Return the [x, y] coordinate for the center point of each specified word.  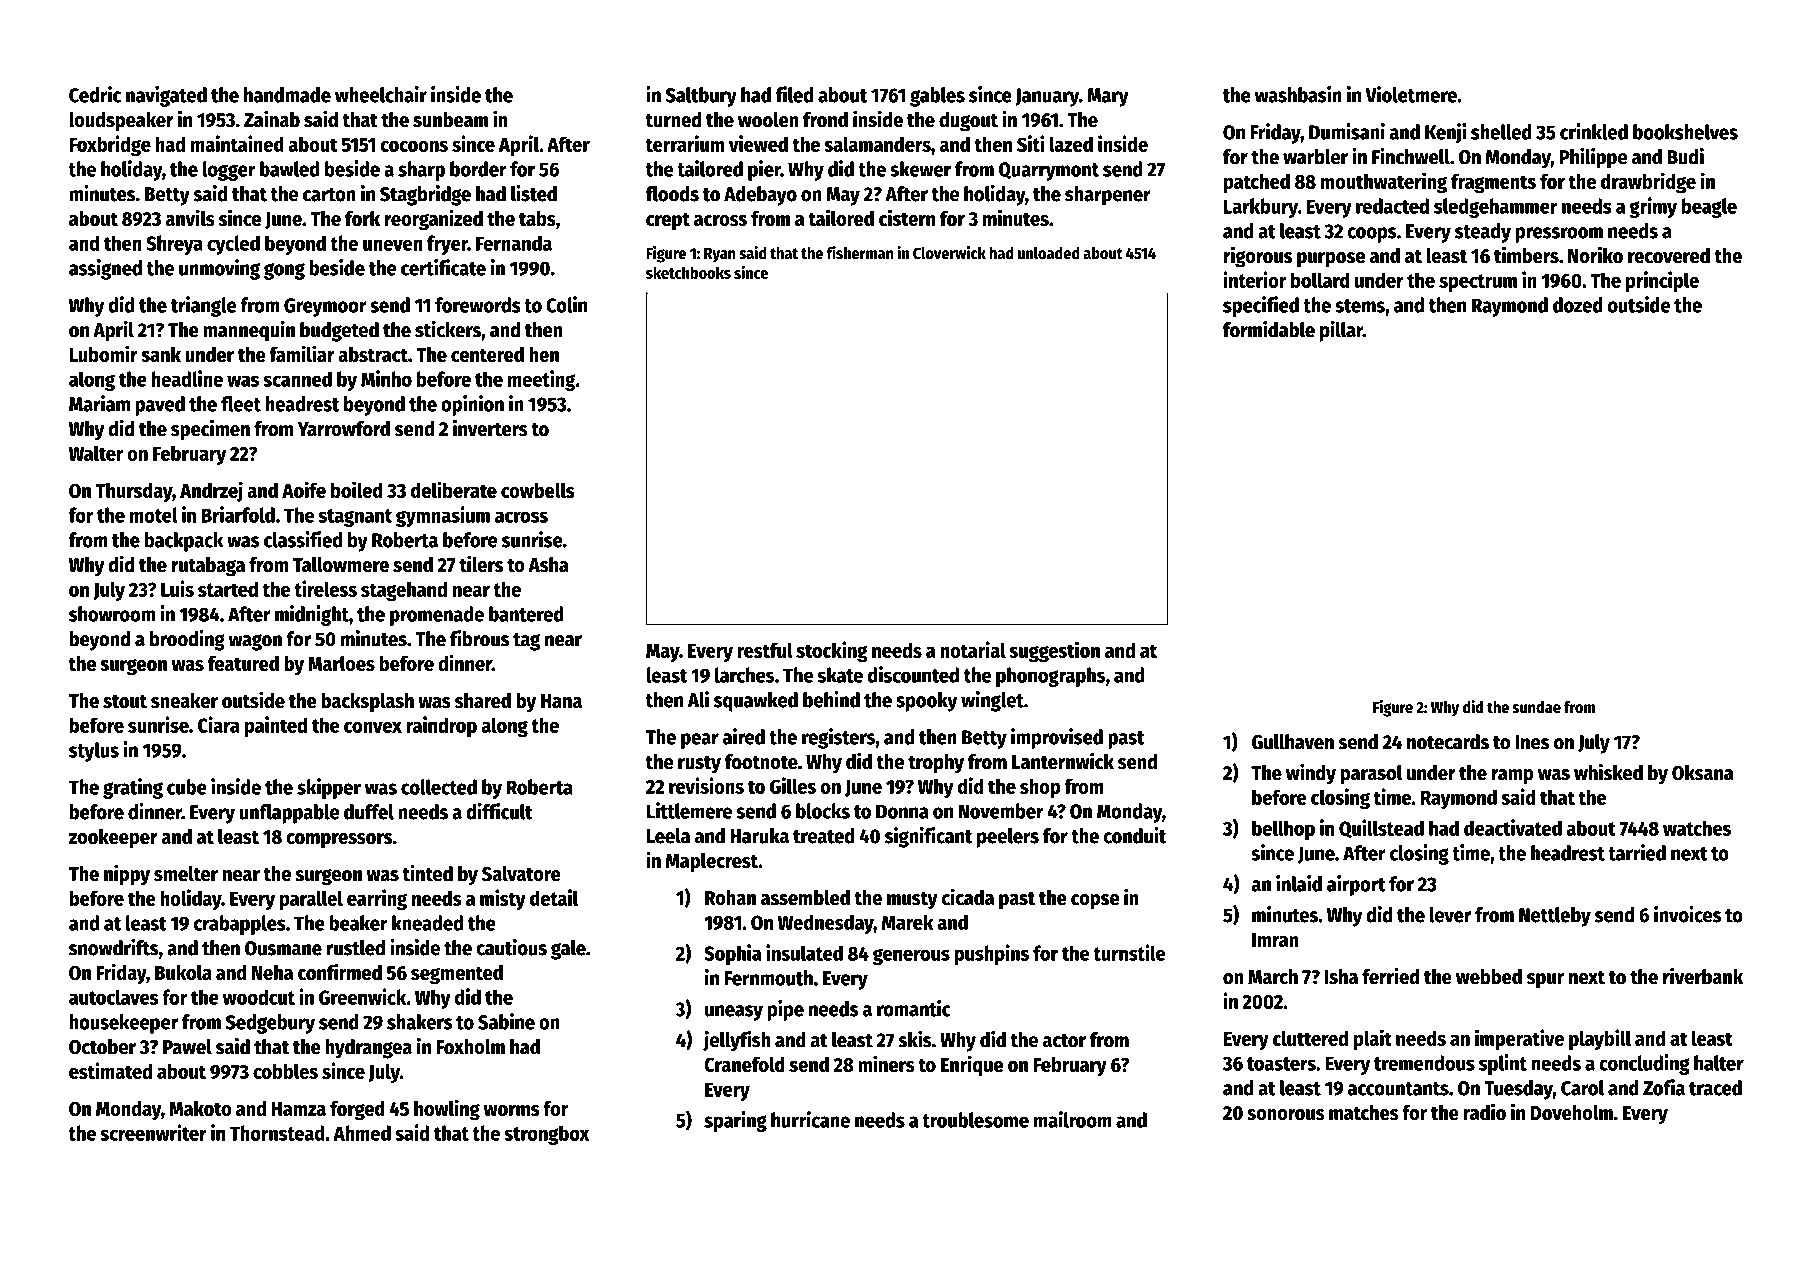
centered [487, 354]
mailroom [1073, 1119]
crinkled [1594, 131]
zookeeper [113, 839]
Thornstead [277, 1133]
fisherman [860, 253]
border [478, 169]
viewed [758, 143]
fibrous [479, 638]
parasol [1371, 775]
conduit [1135, 835]
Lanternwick [1063, 761]
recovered [1669, 256]
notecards [1448, 742]
